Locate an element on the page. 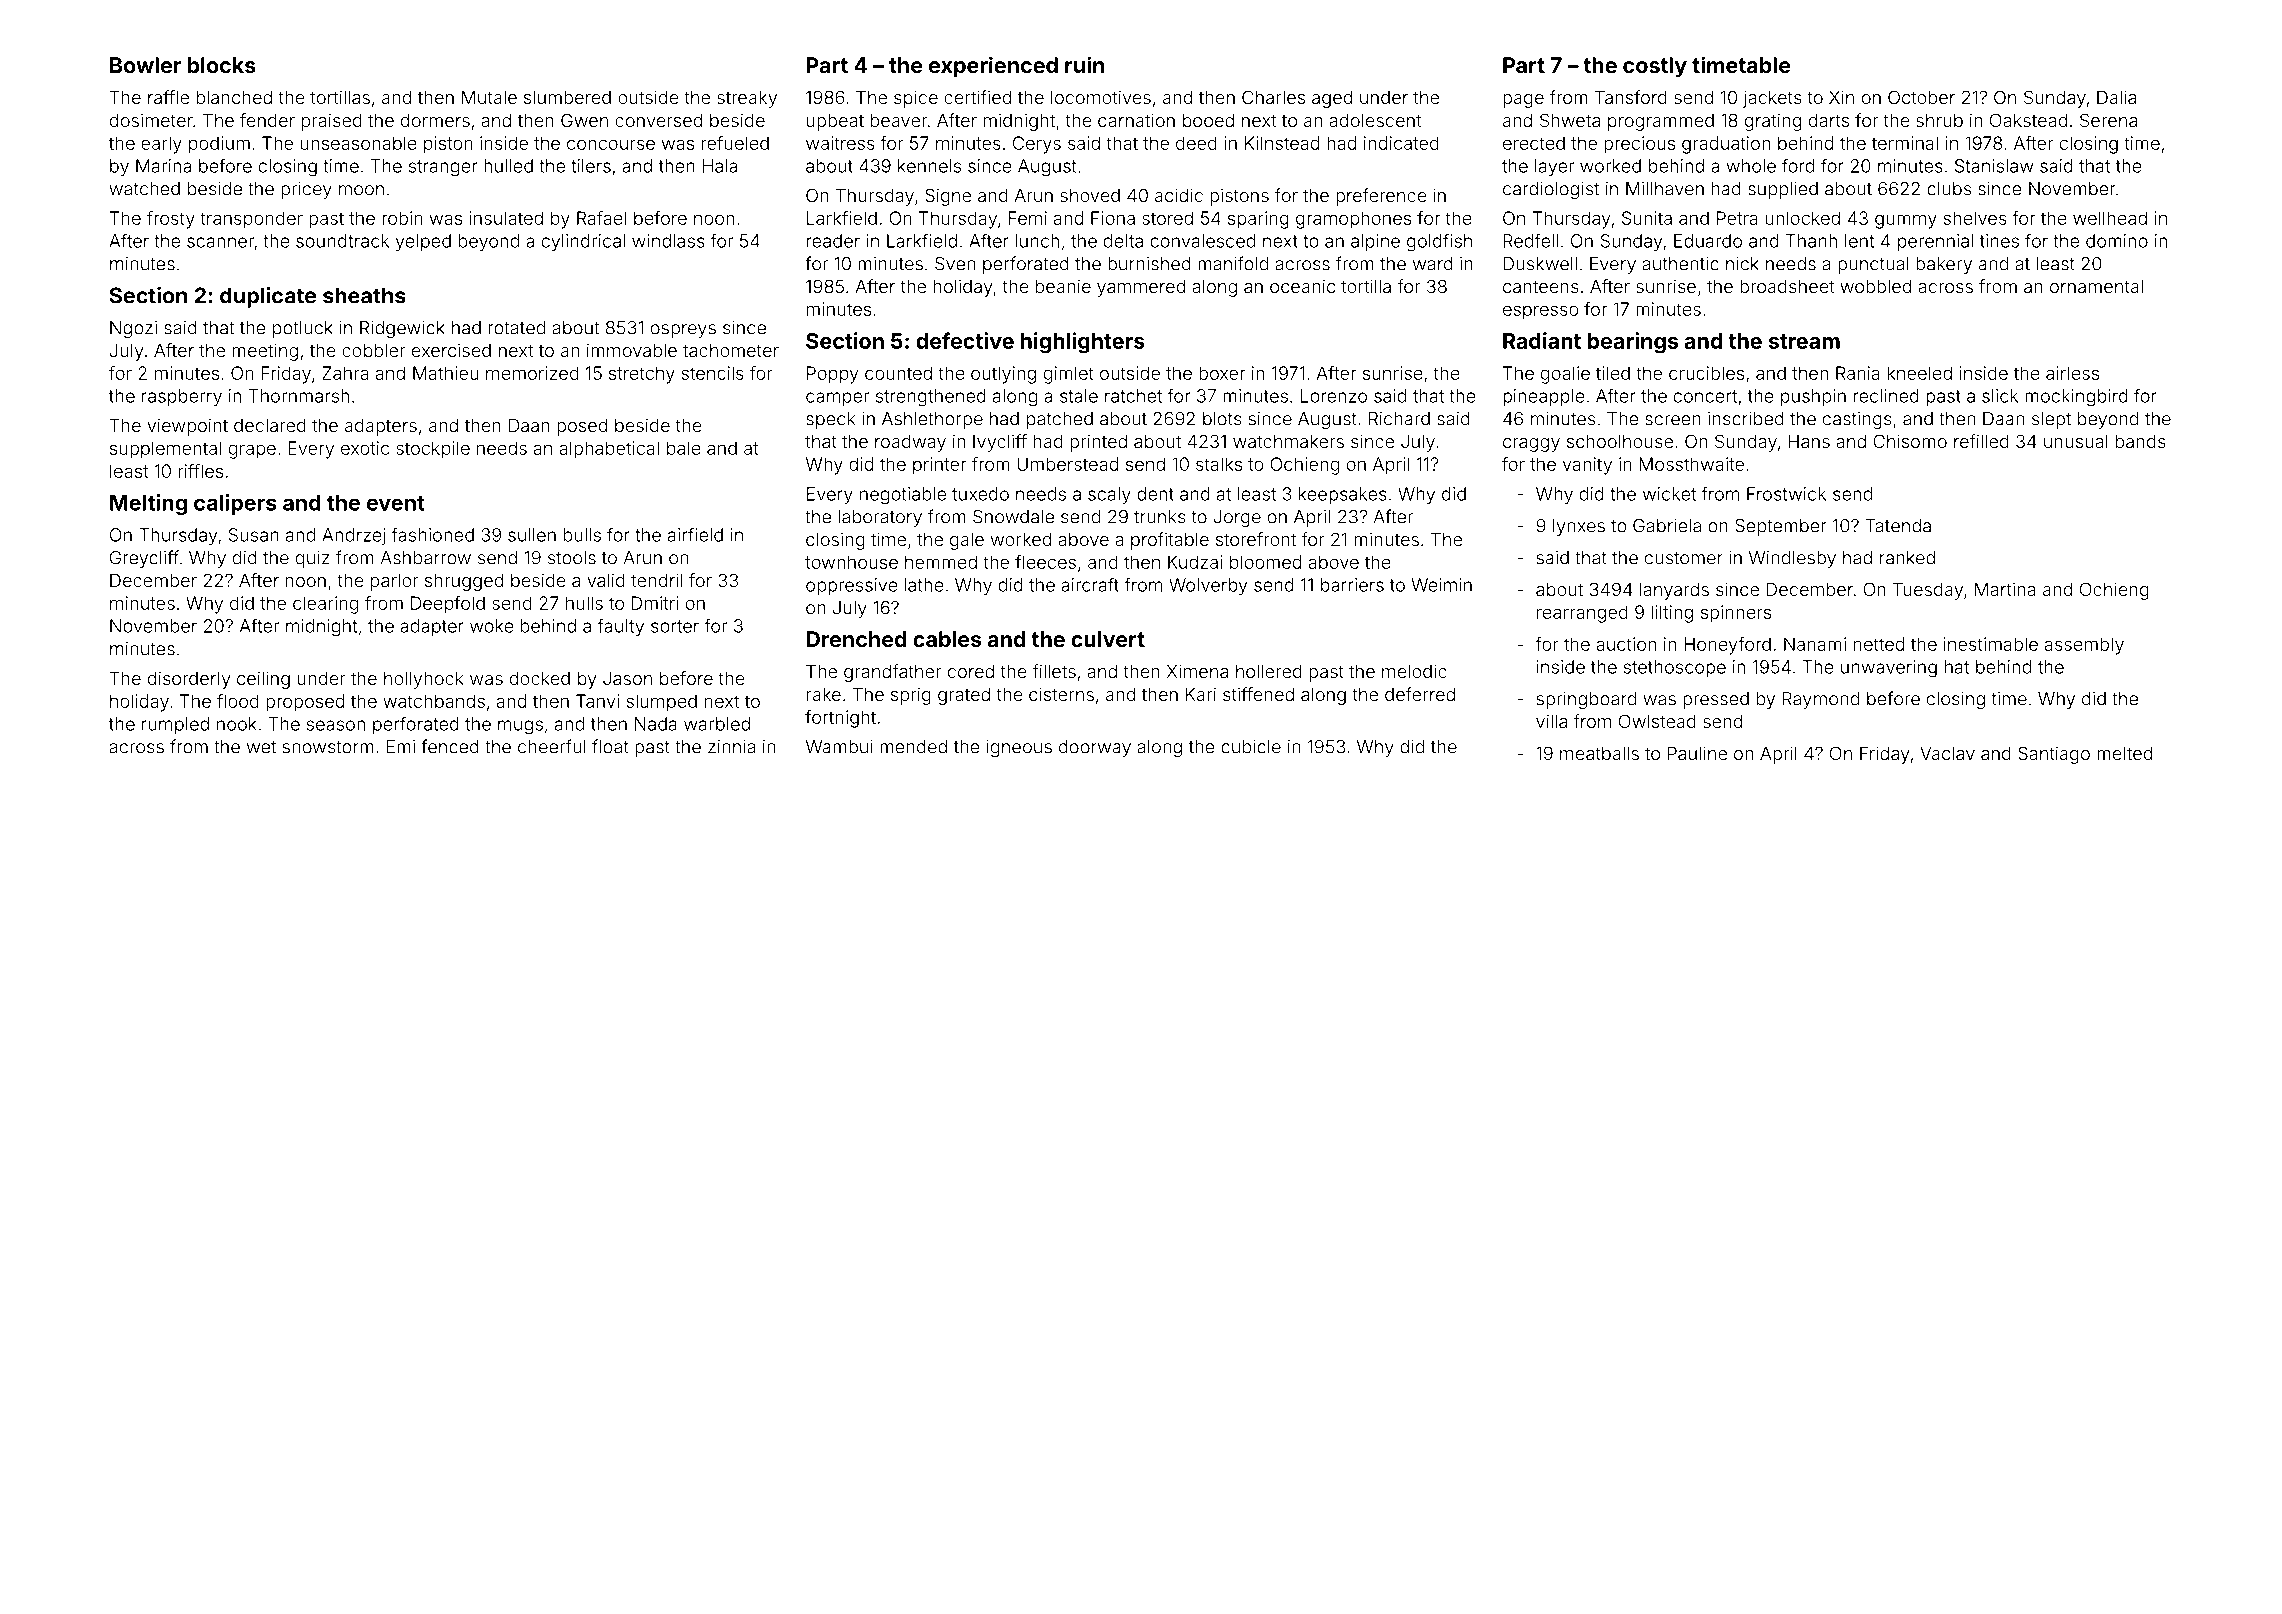  blots is located at coordinates (1222, 419).
